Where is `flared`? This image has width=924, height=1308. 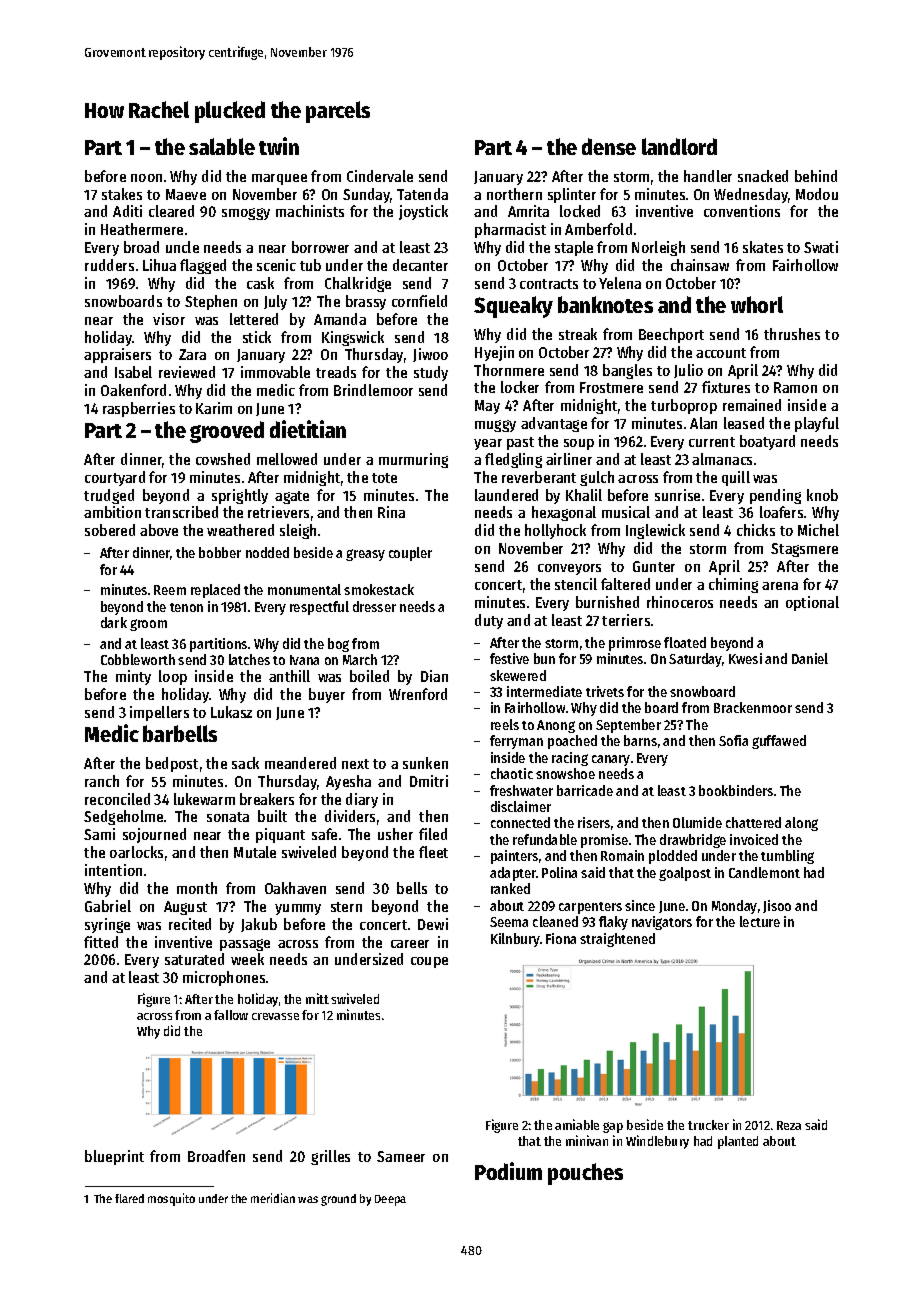 flared is located at coordinates (129, 1198).
